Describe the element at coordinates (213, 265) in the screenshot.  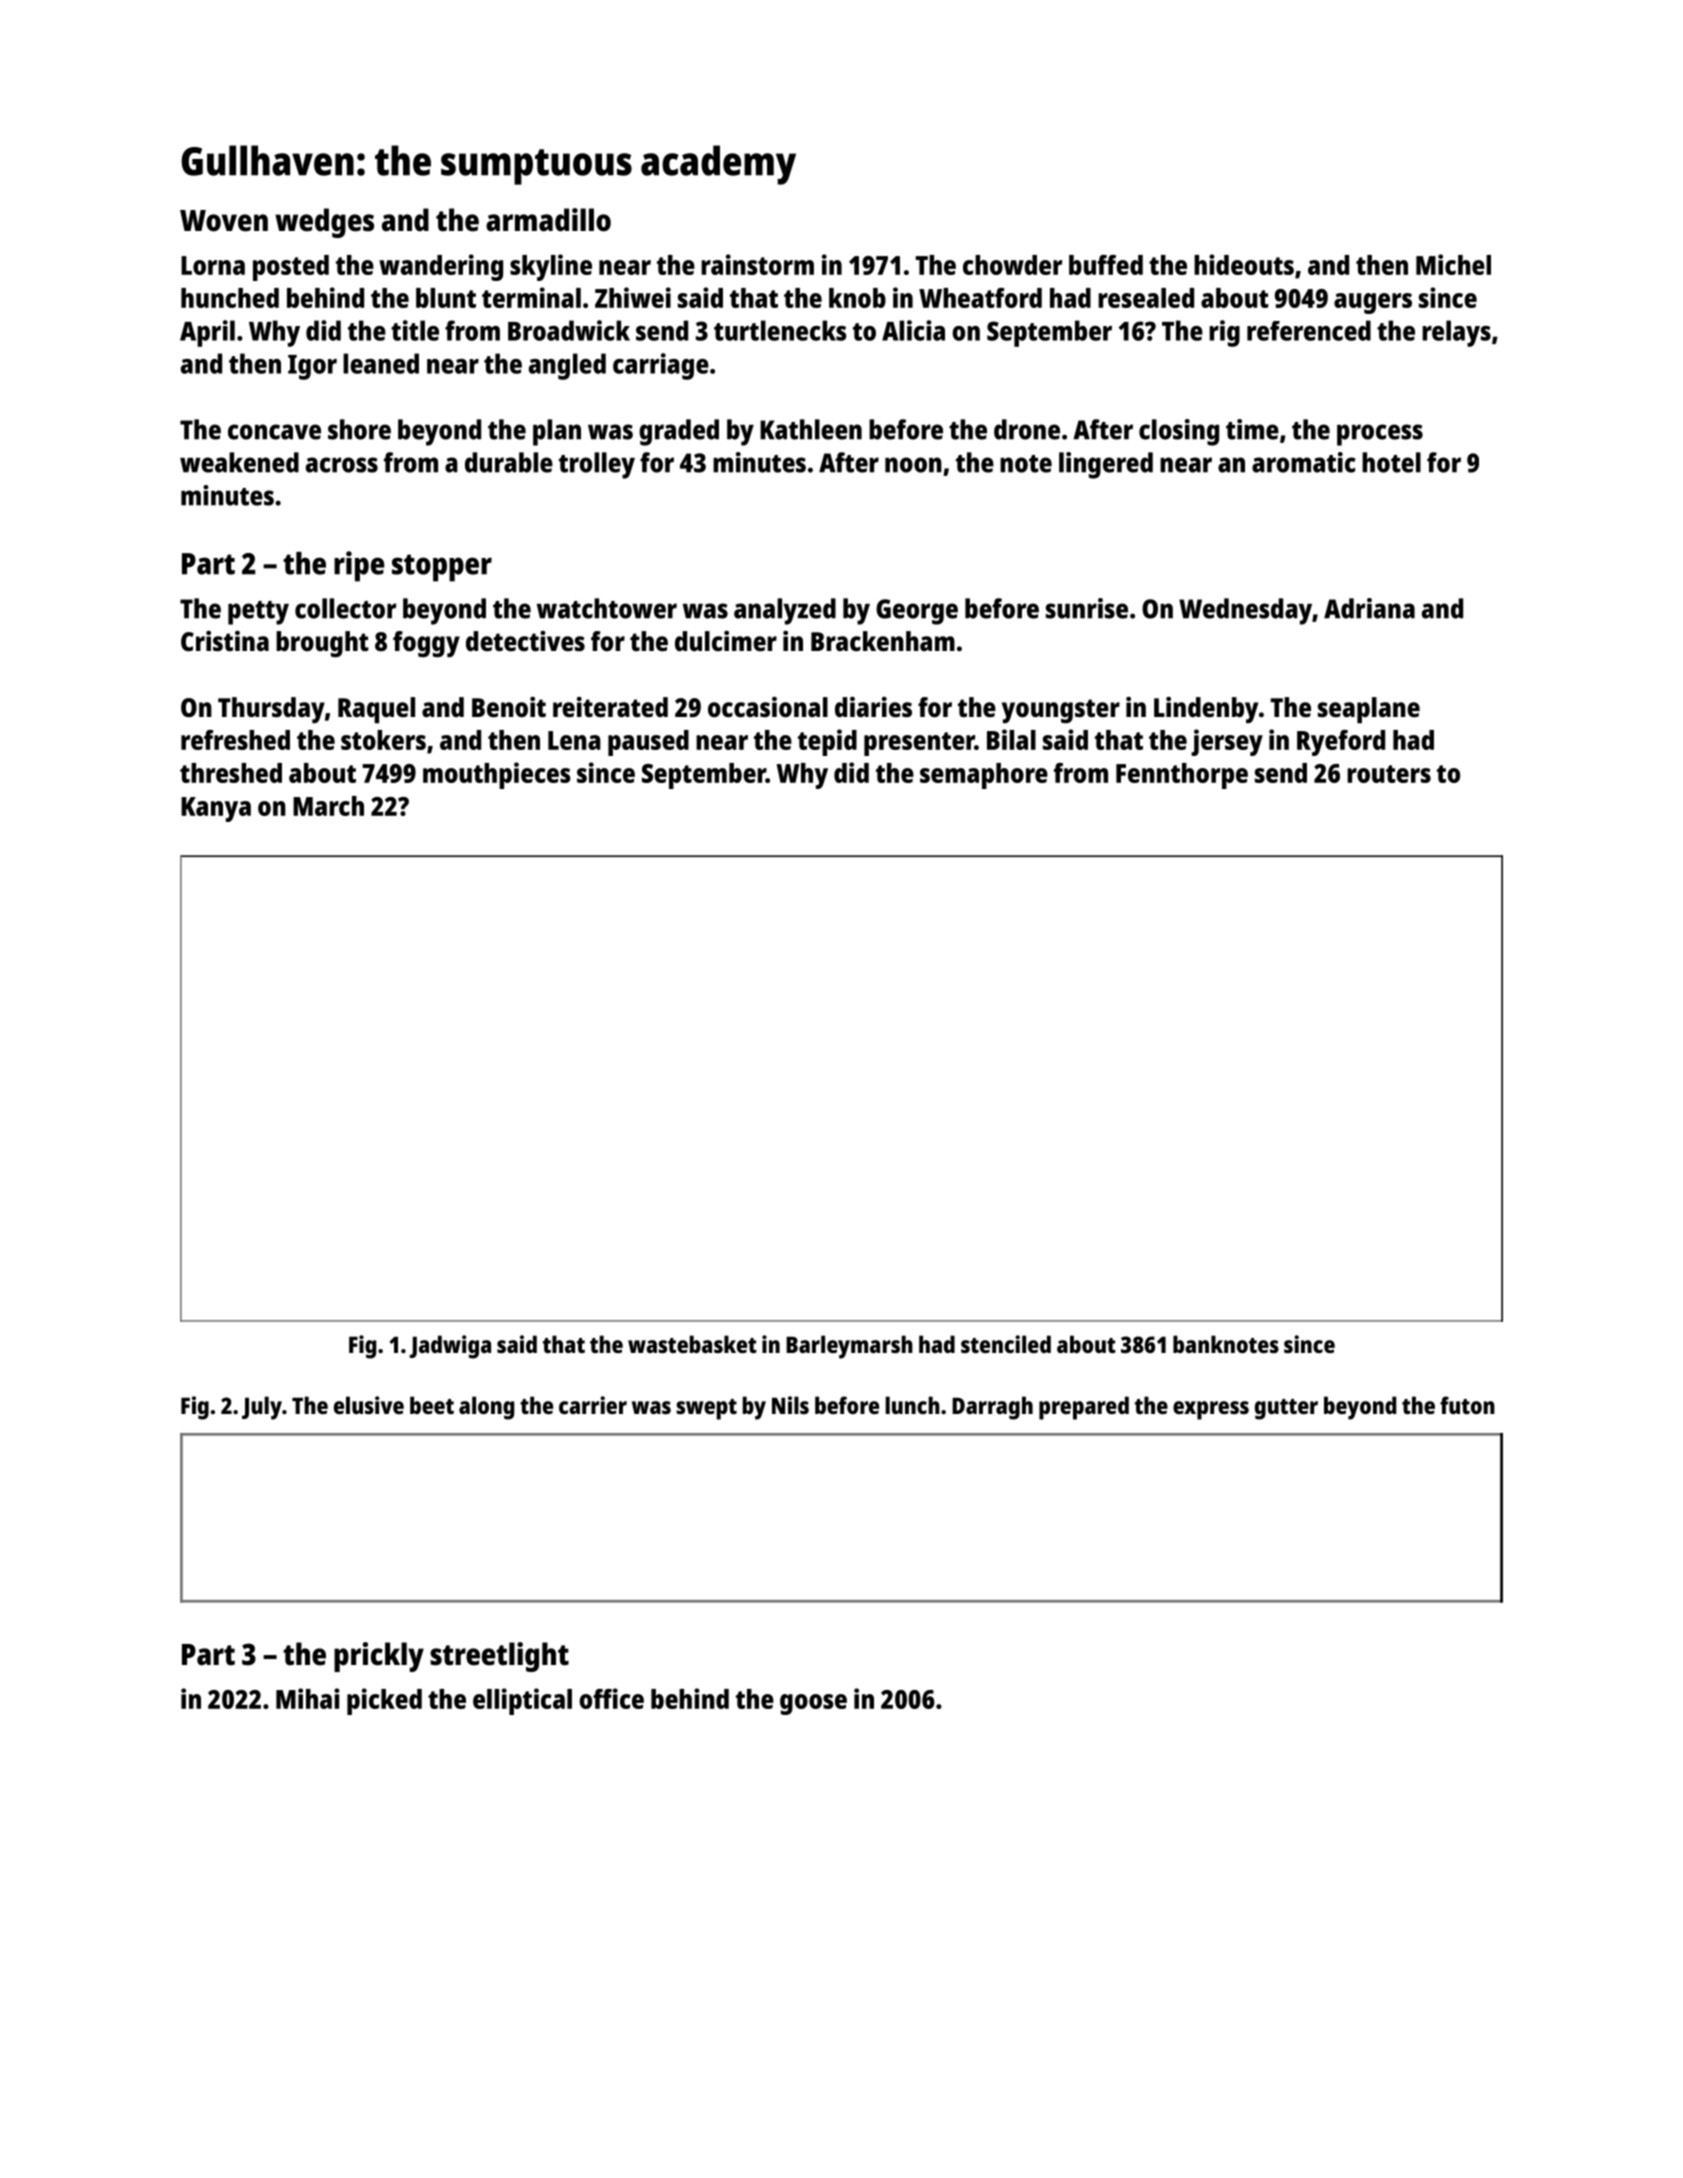
I see `Lorna` at that location.
